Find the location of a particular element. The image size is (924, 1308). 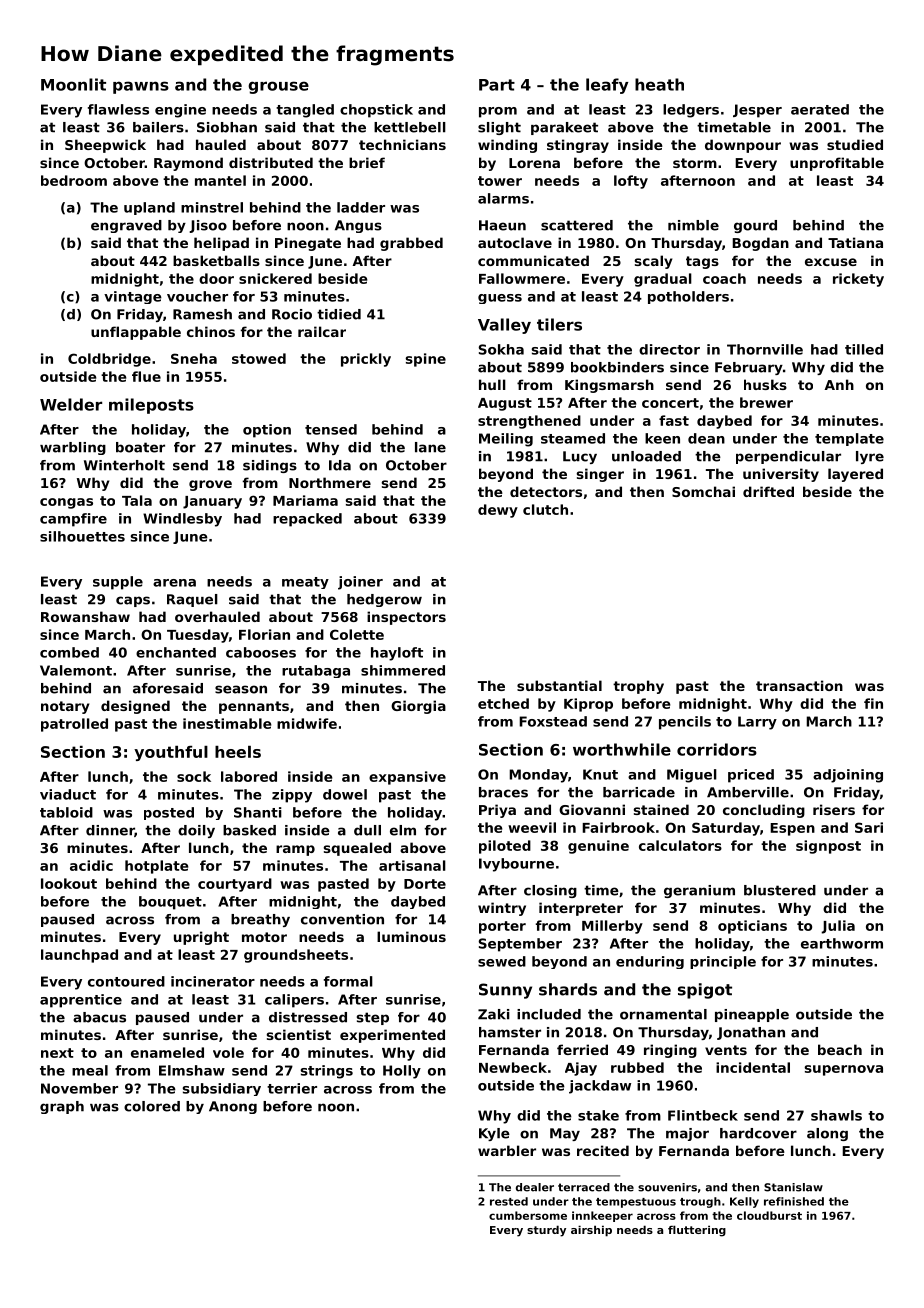

incinerator is located at coordinates (213, 981).
